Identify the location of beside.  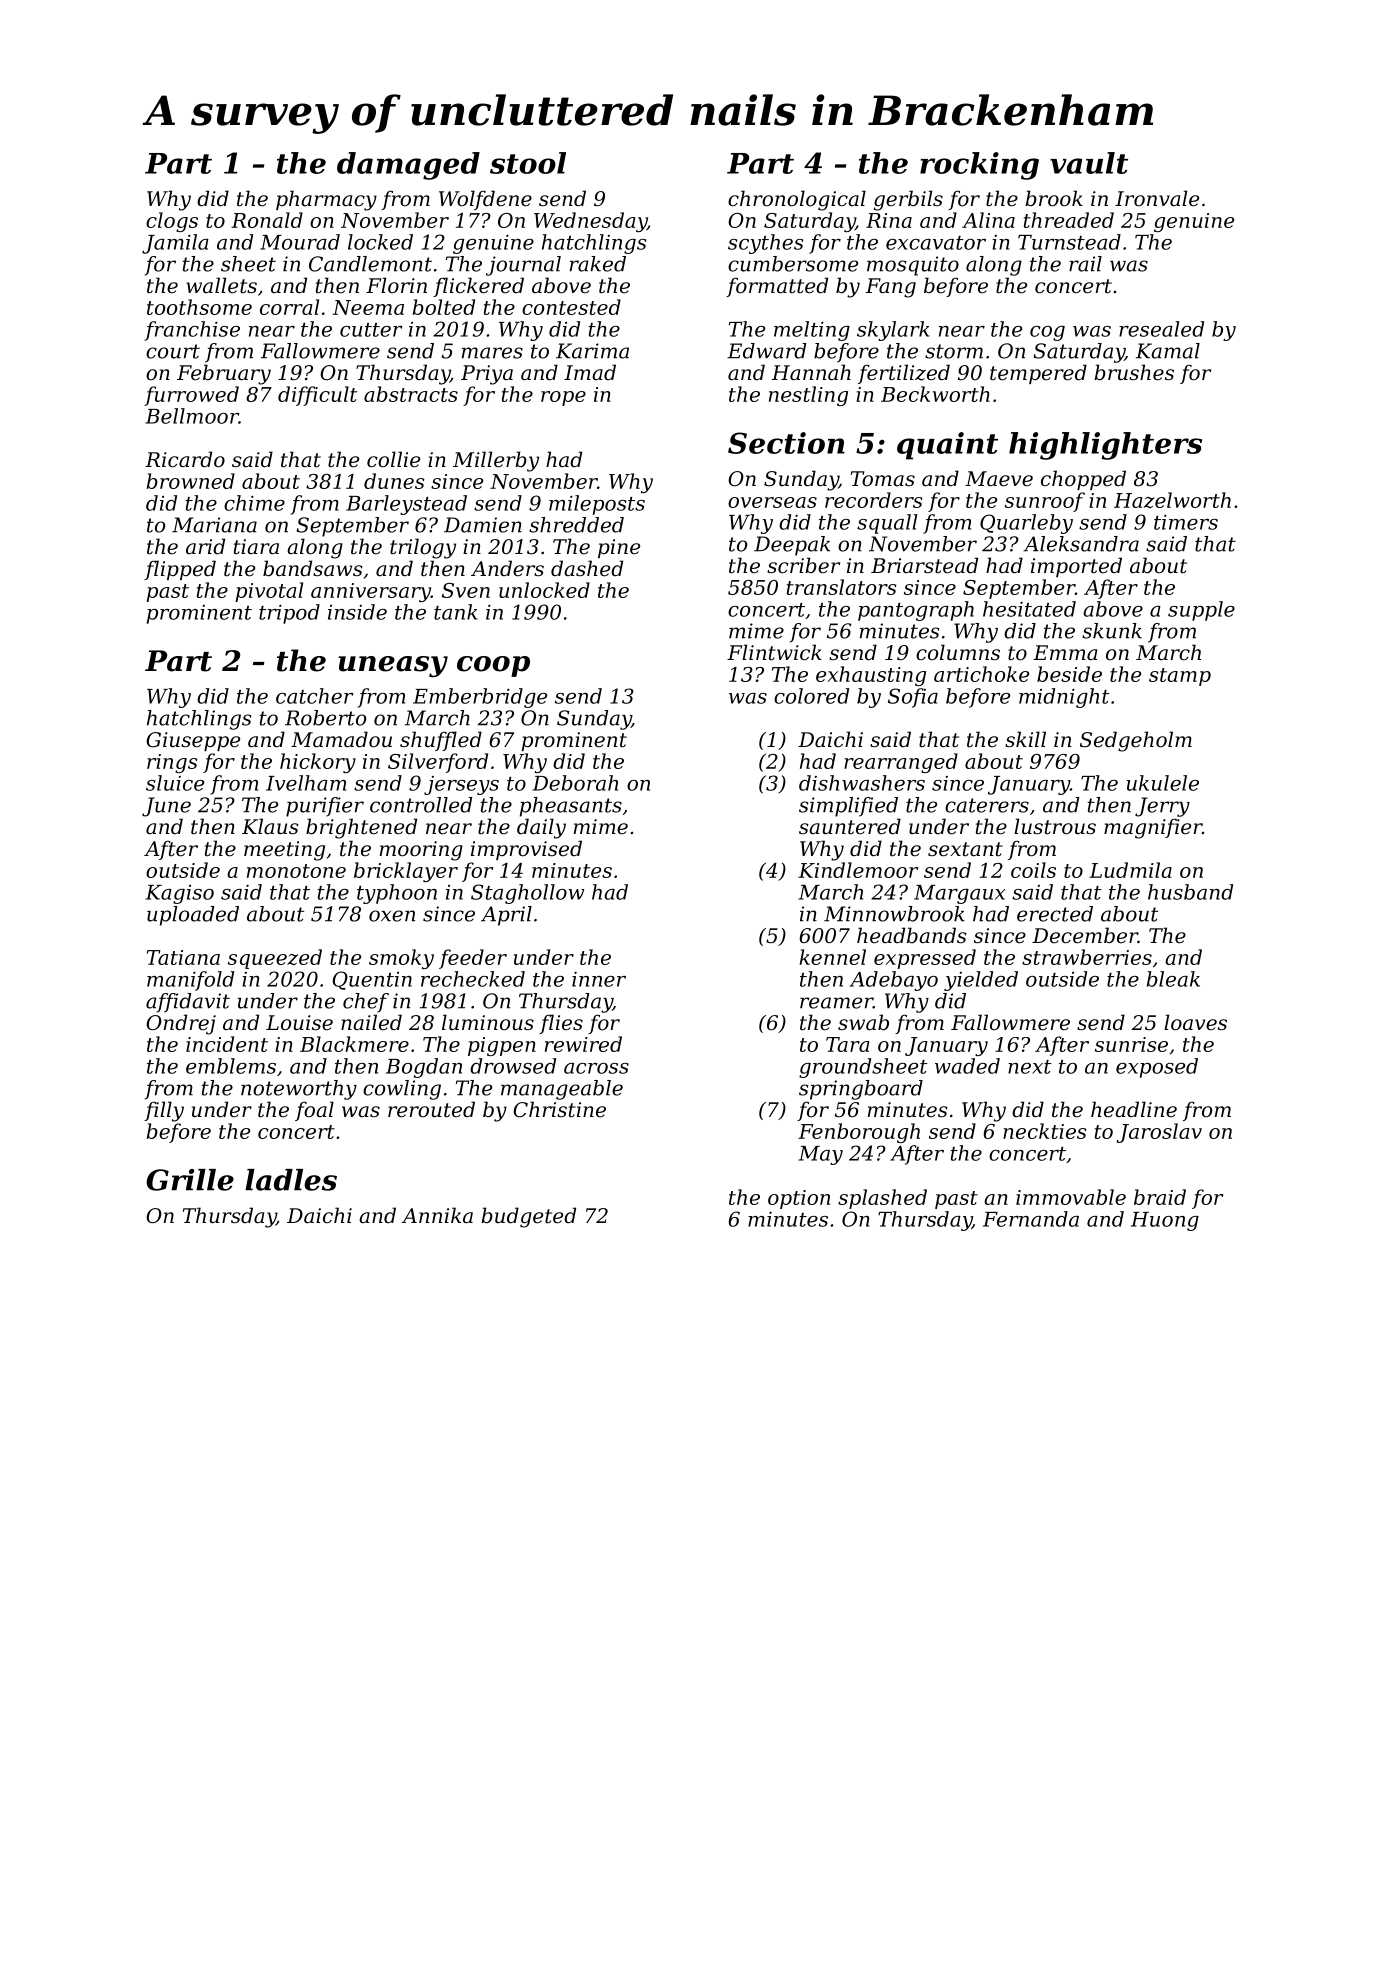
(1069, 674).
